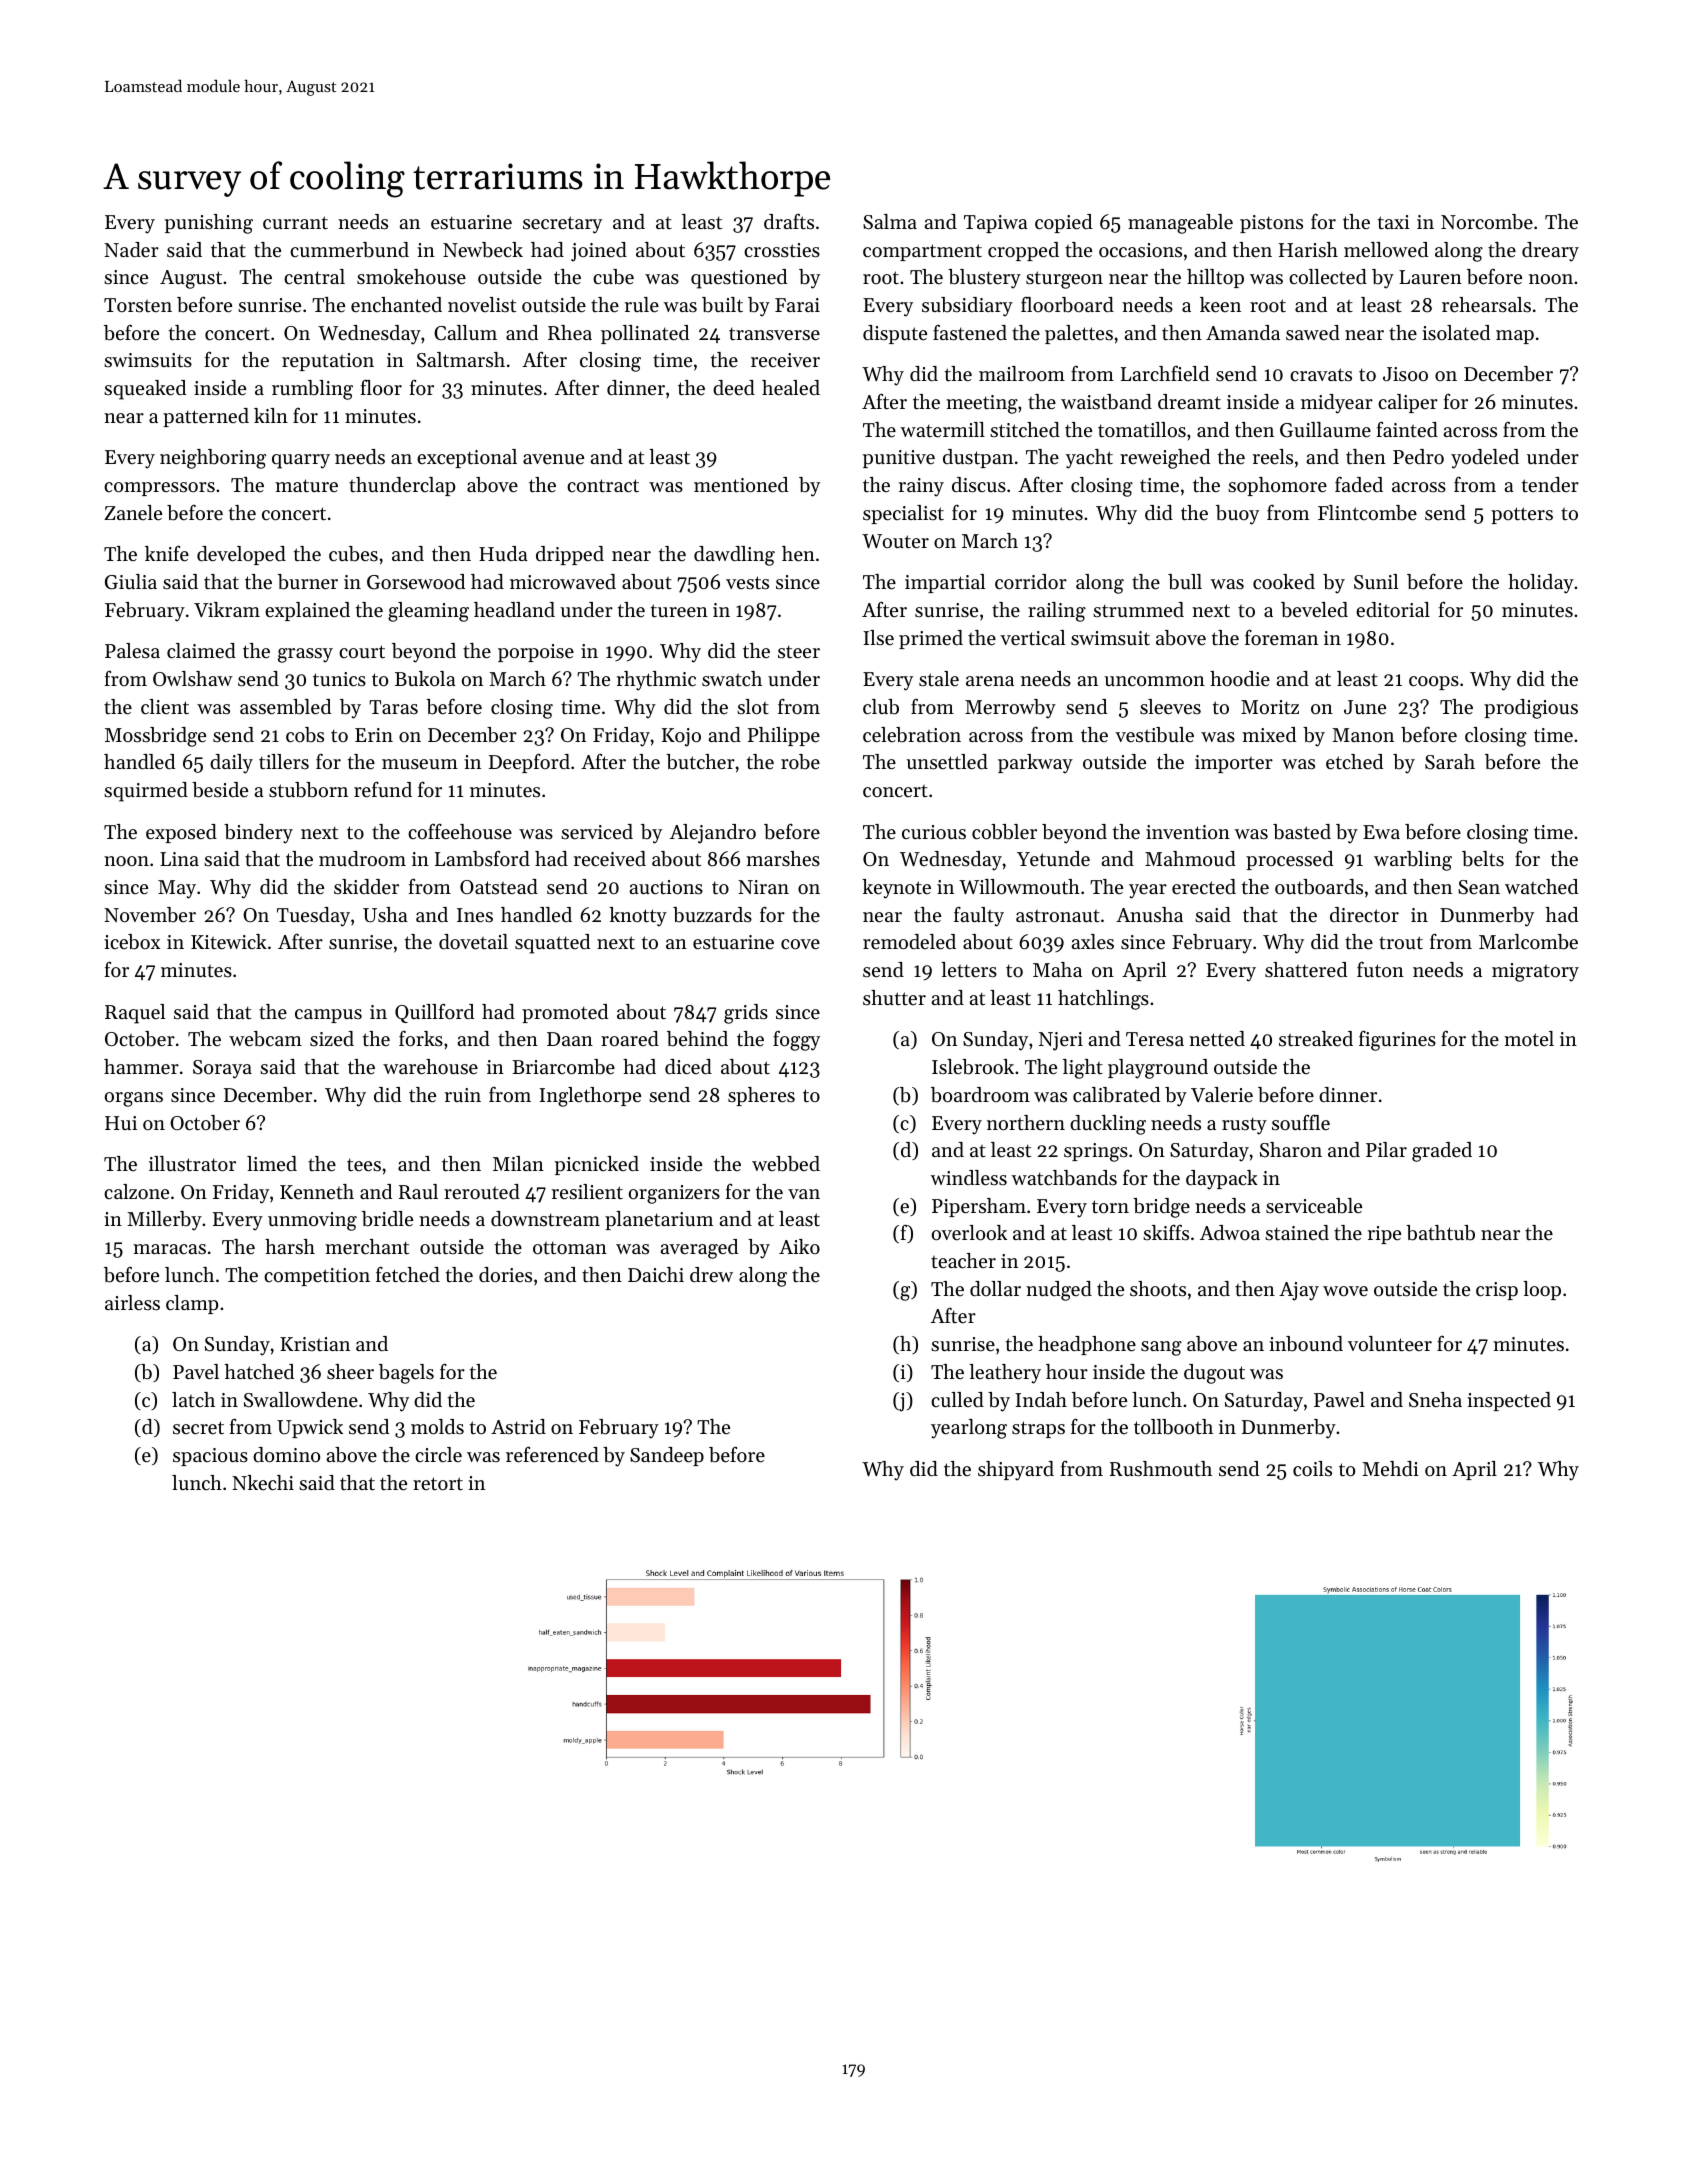 Image resolution: width=1683 pixels, height=2178 pixels. Describe the element at coordinates (1243, 332) in the page. I see `Amanda` at that location.
